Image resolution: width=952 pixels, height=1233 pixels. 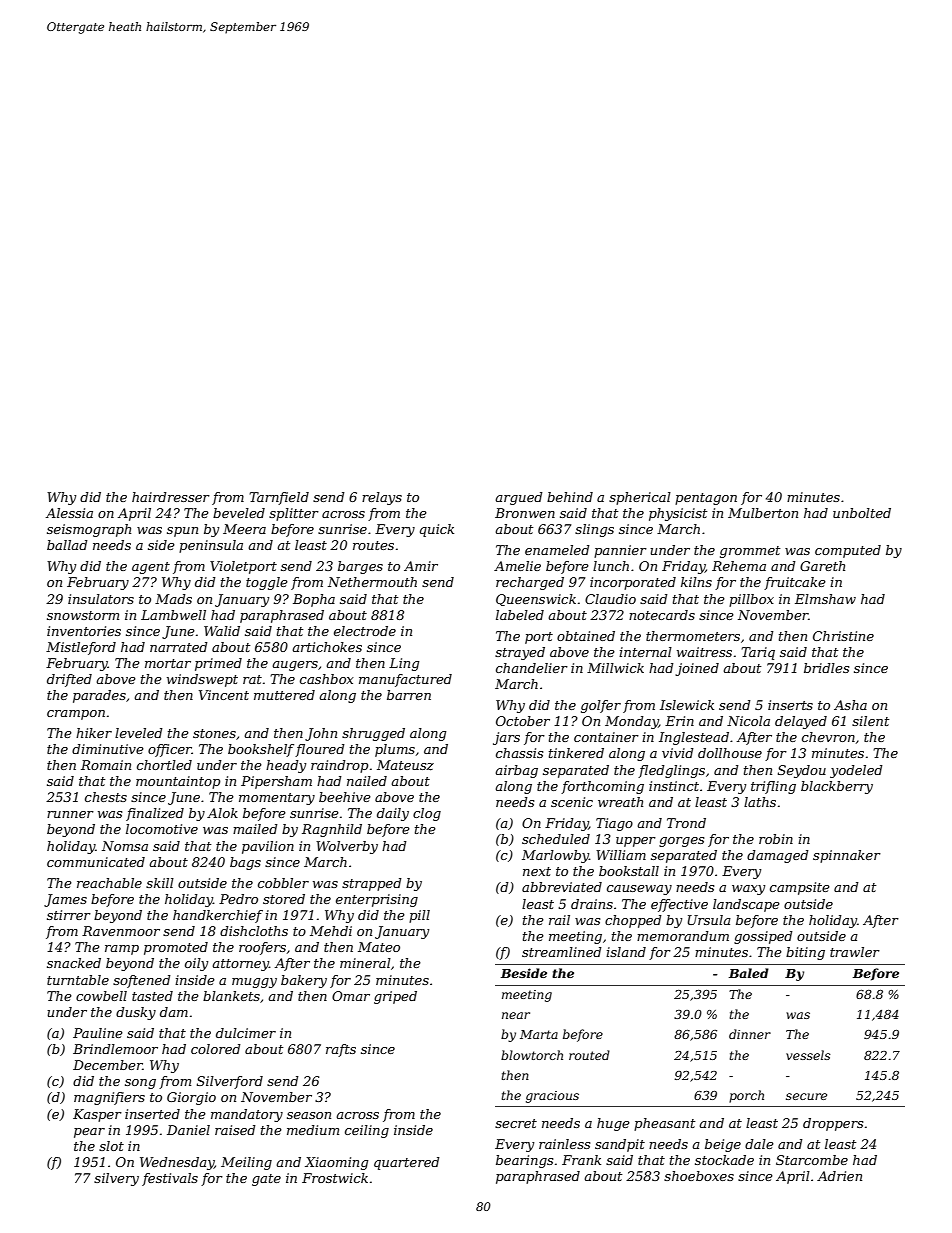 What do you see at coordinates (837, 787) in the page?
I see `blackberry` at bounding box center [837, 787].
